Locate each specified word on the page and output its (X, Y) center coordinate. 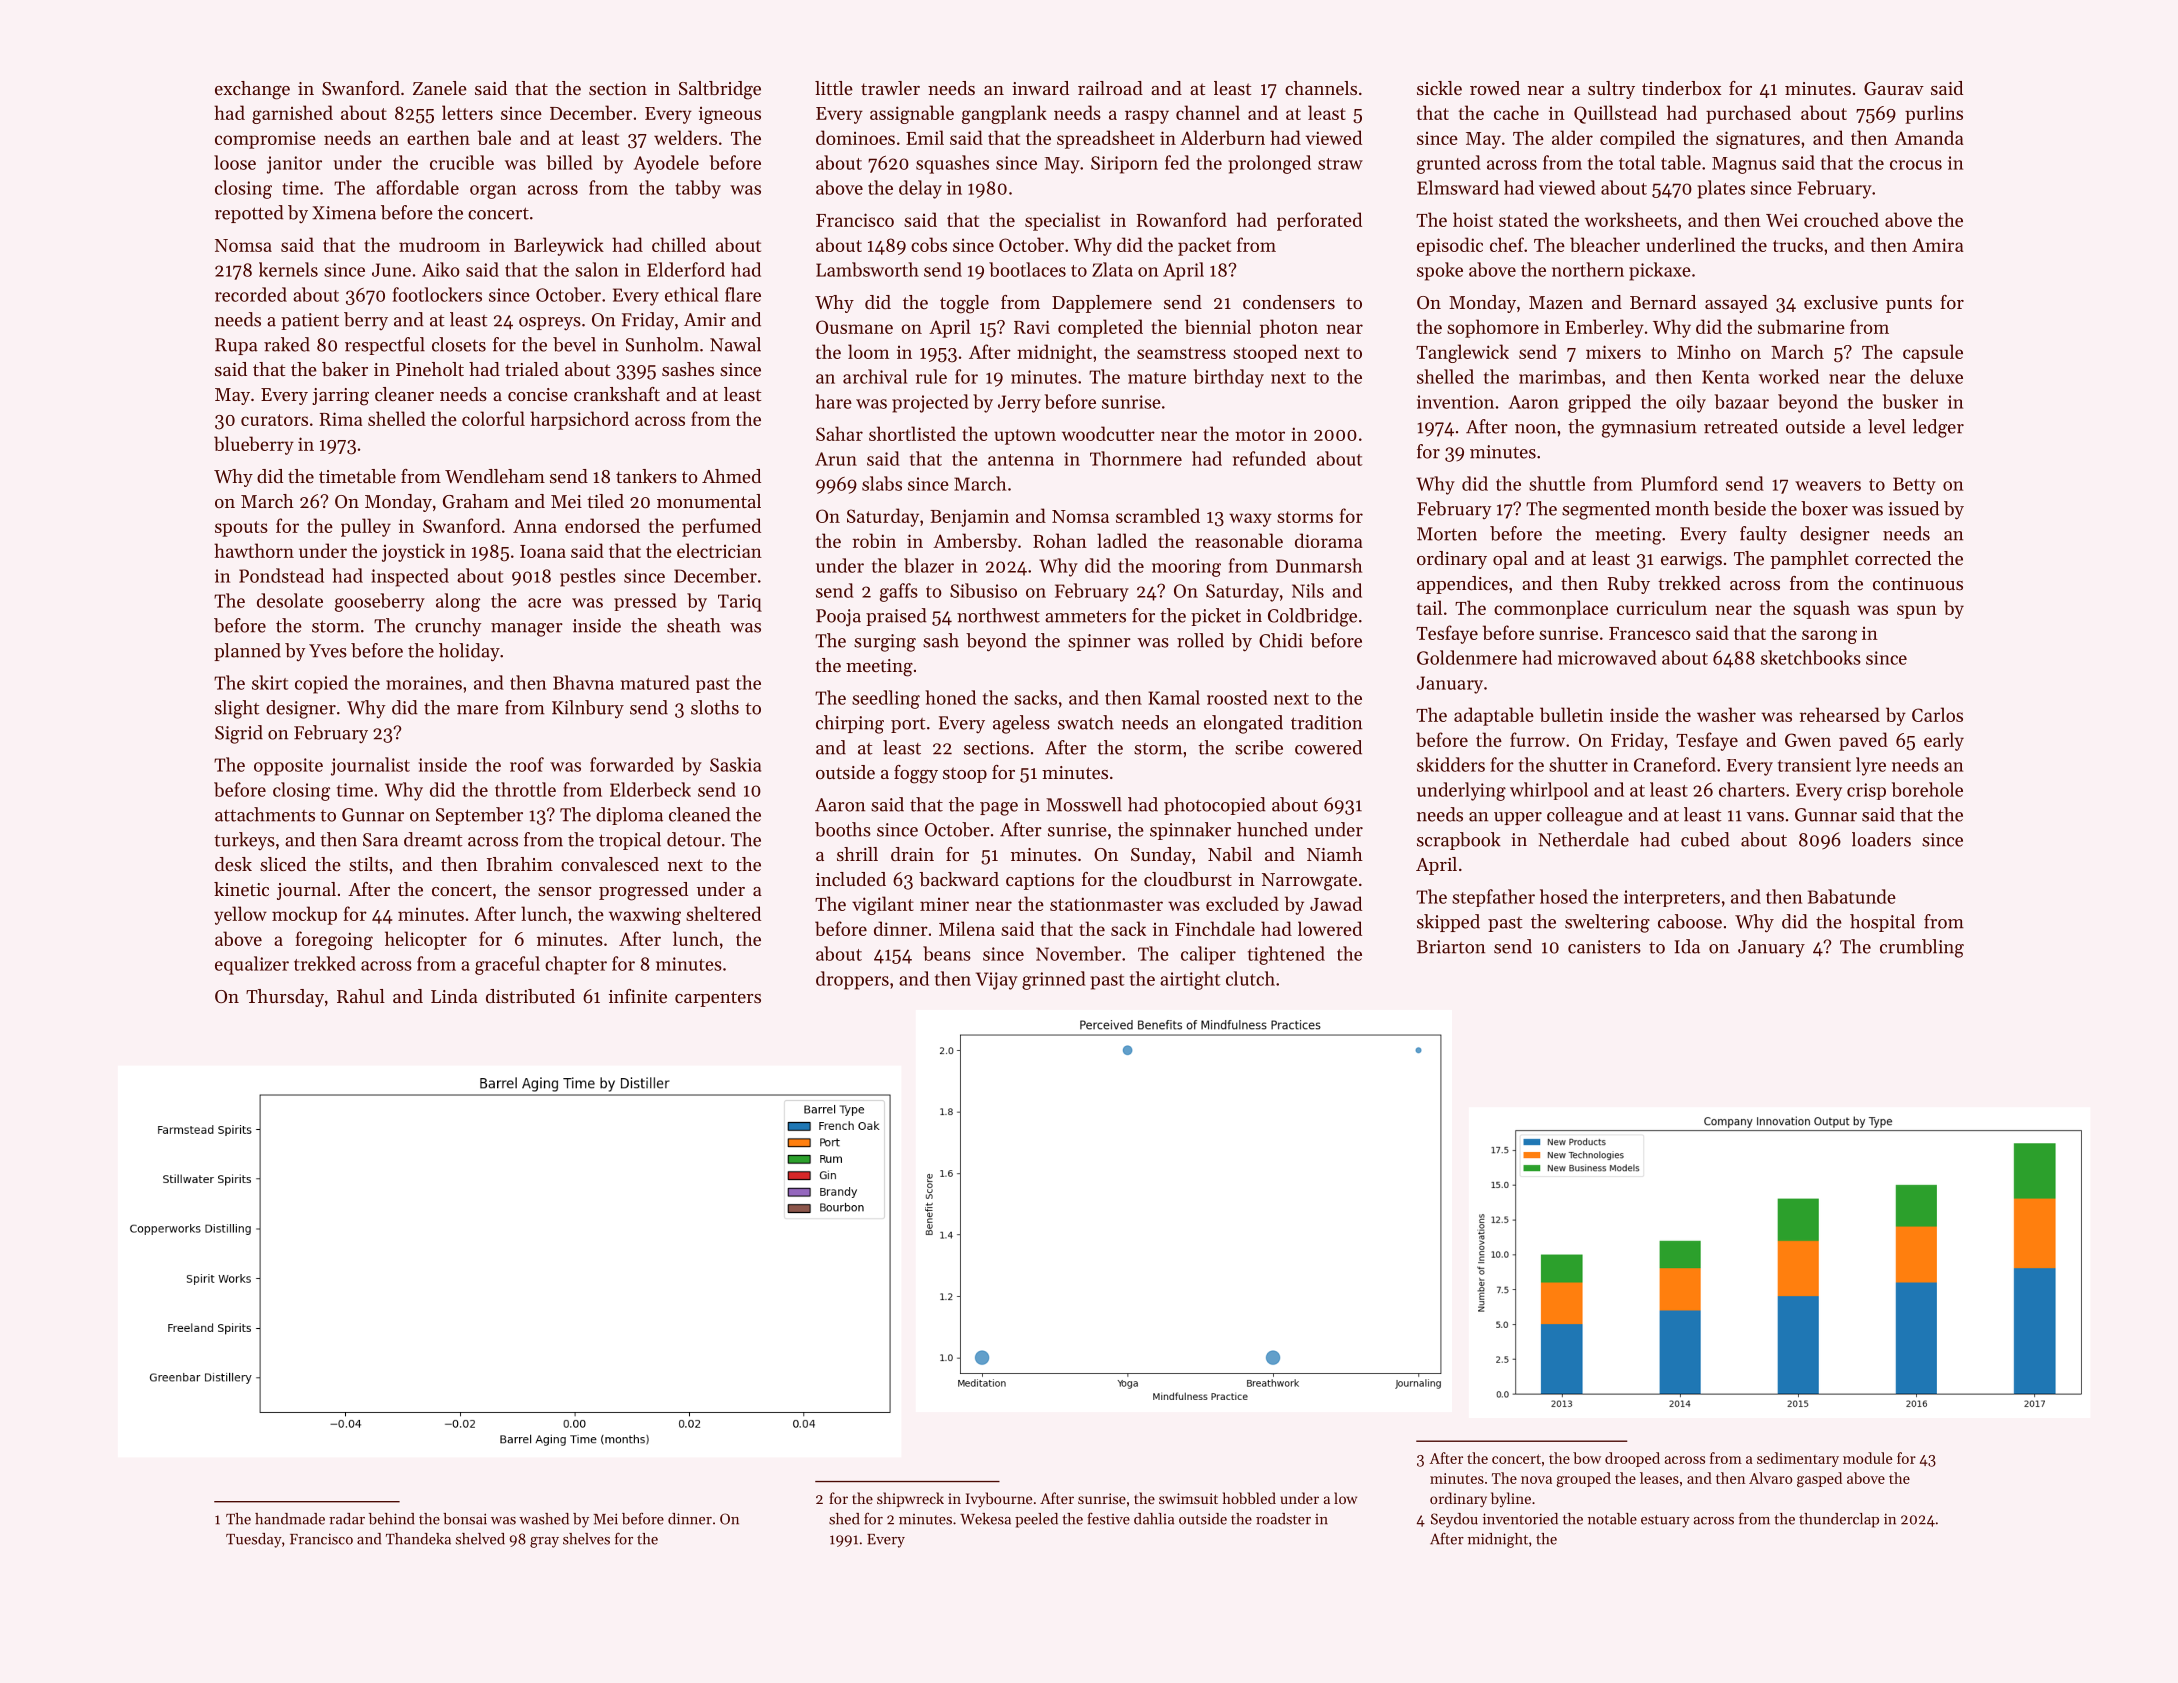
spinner (1099, 642)
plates (1721, 189)
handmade (290, 1519)
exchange (252, 90)
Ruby (1629, 585)
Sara (380, 840)
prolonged (1269, 164)
